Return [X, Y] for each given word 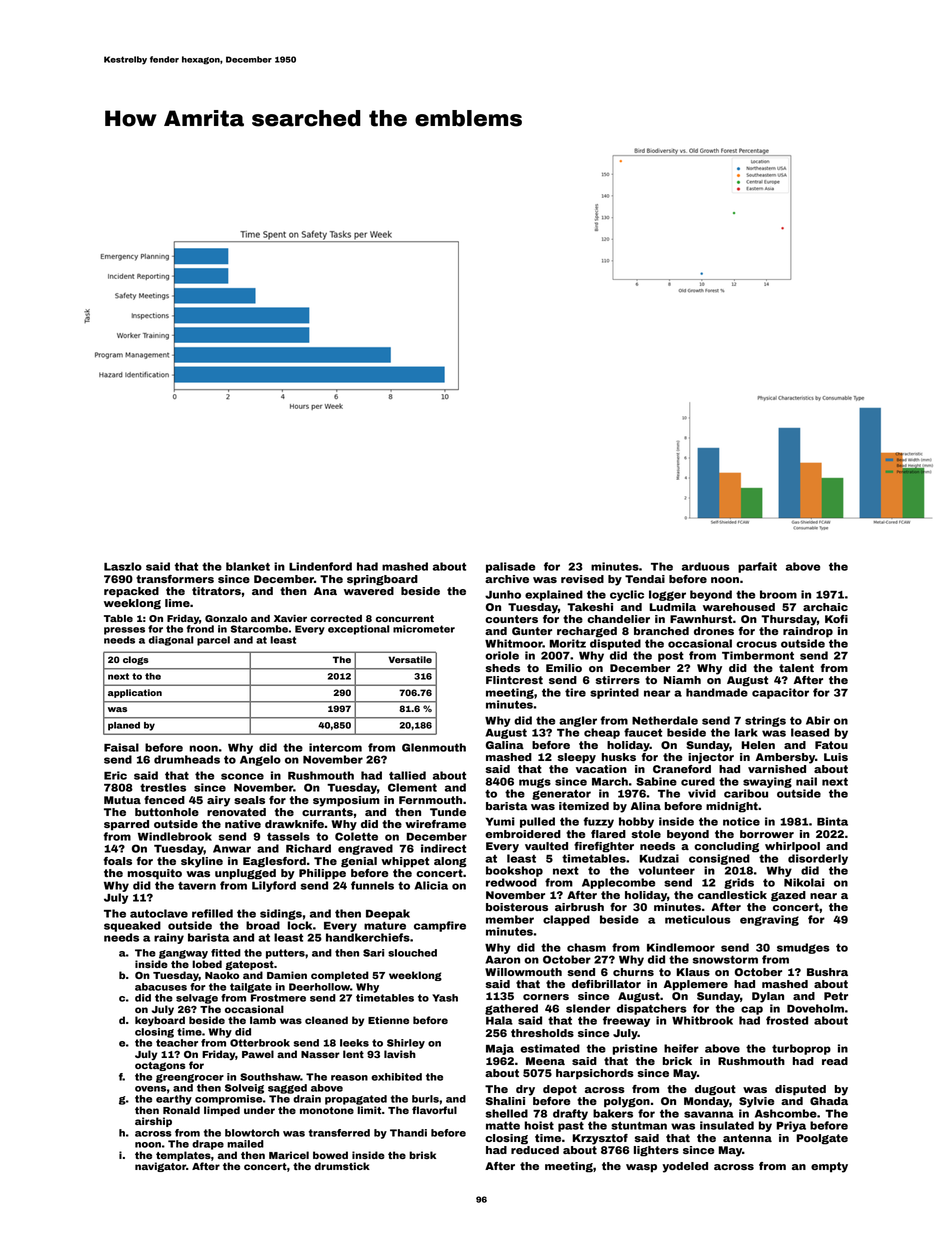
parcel [213, 641]
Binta [832, 821]
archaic [825, 607]
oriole [502, 655]
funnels [372, 885]
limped [222, 1111]
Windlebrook [175, 836]
